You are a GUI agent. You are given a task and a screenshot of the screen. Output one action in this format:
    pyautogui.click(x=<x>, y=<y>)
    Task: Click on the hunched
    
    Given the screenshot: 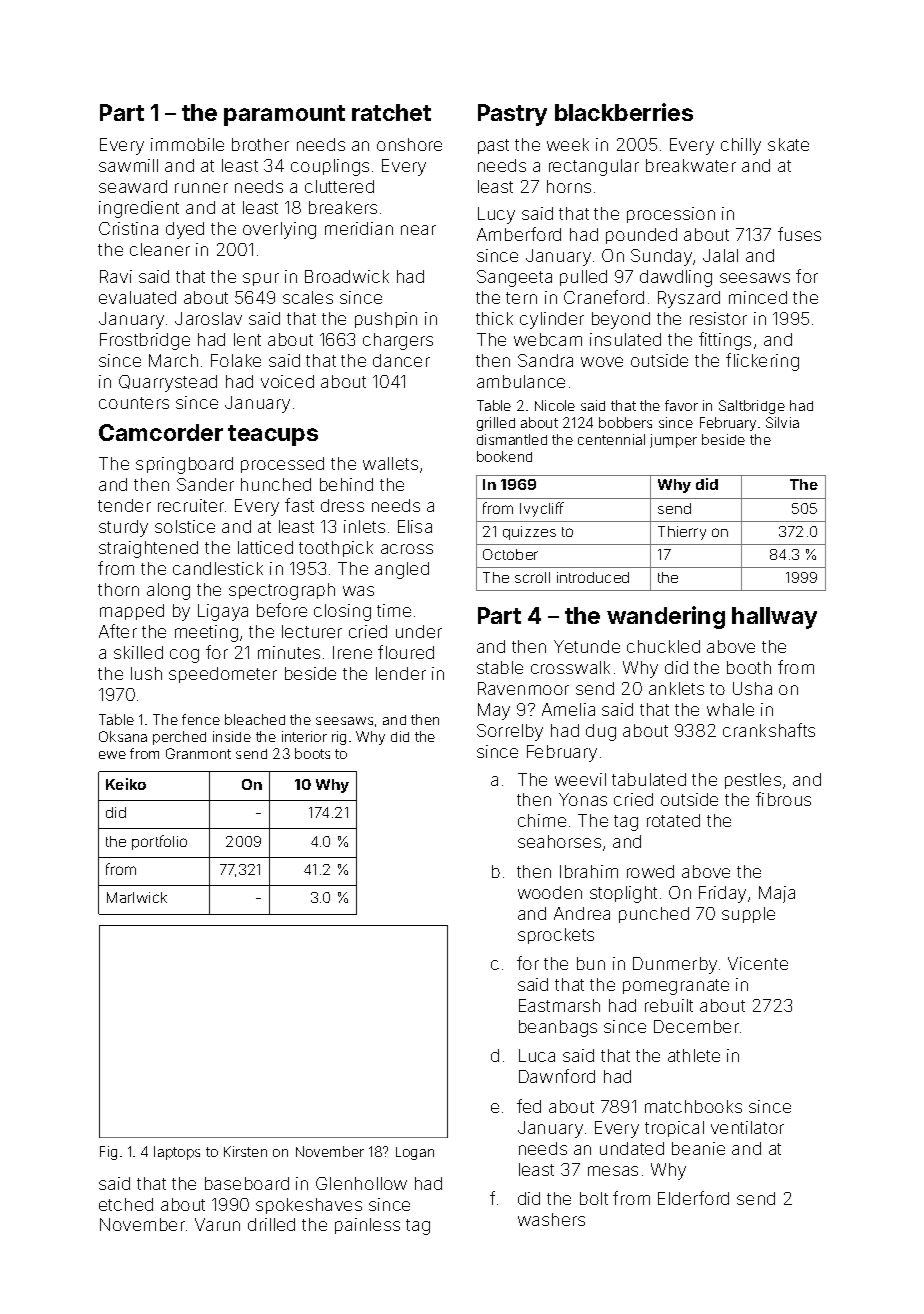 What is the action you would take?
    pyautogui.click(x=276, y=484)
